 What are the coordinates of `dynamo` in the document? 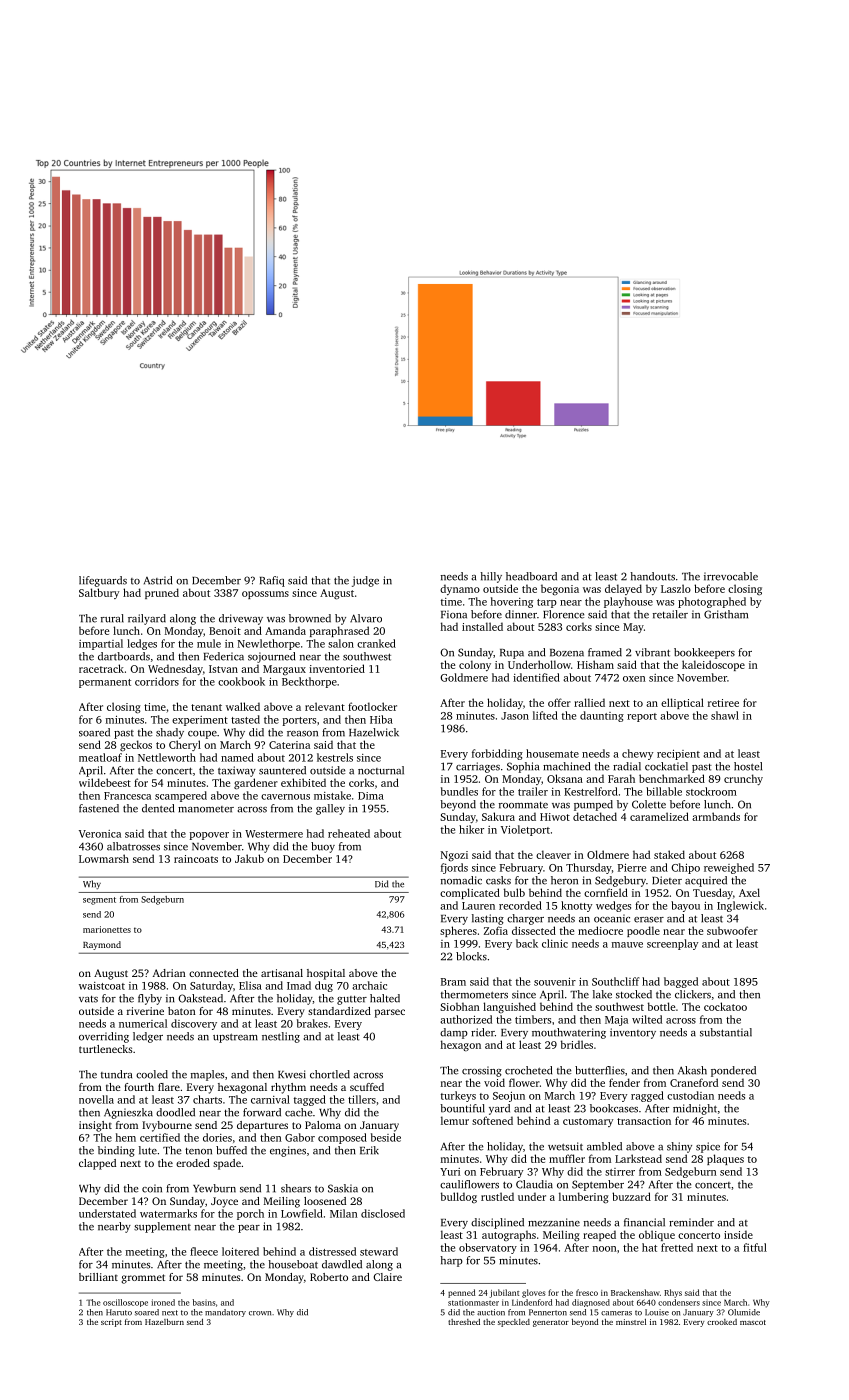 It's located at (460, 589).
